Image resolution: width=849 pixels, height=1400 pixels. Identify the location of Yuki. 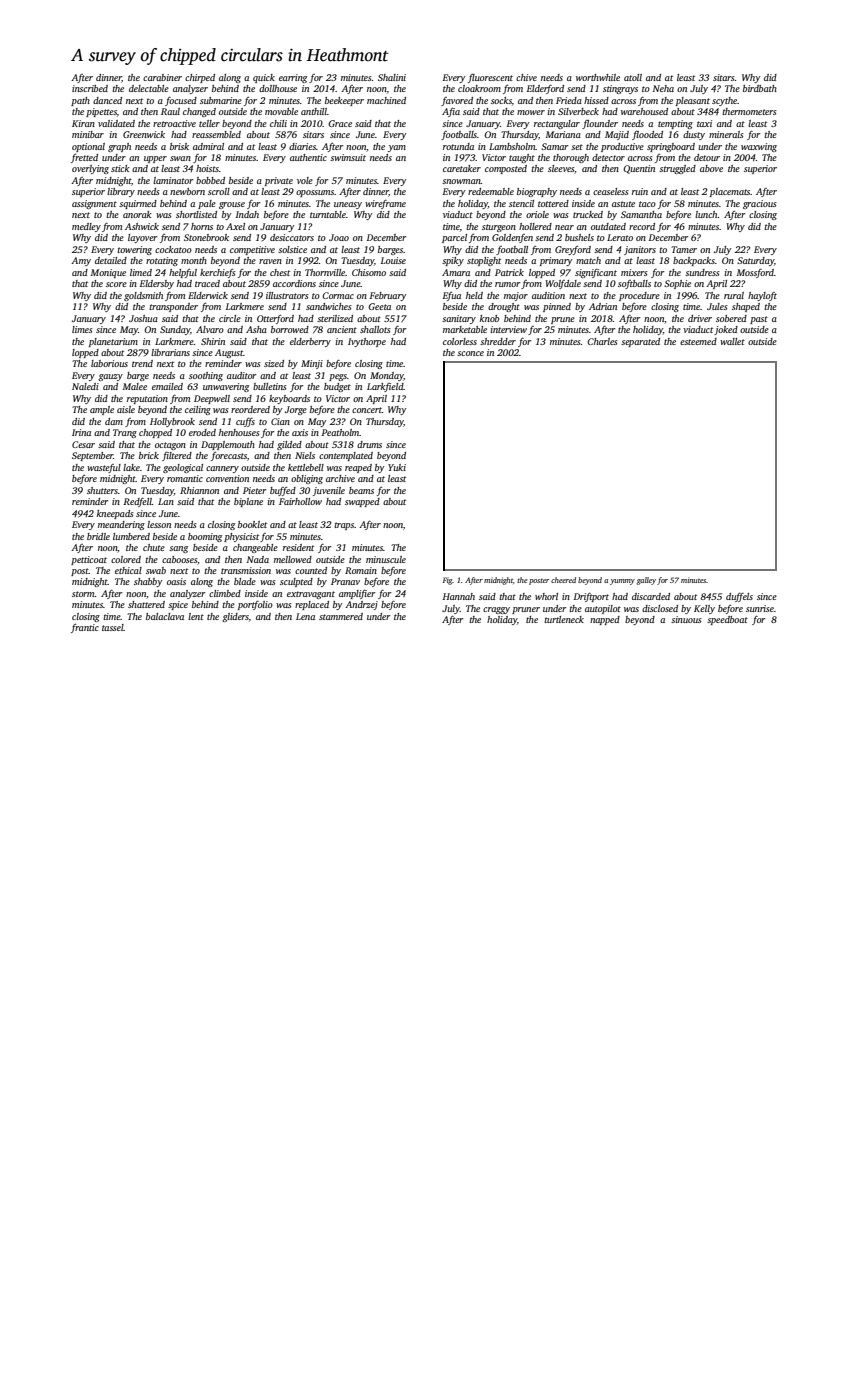
(397, 467).
